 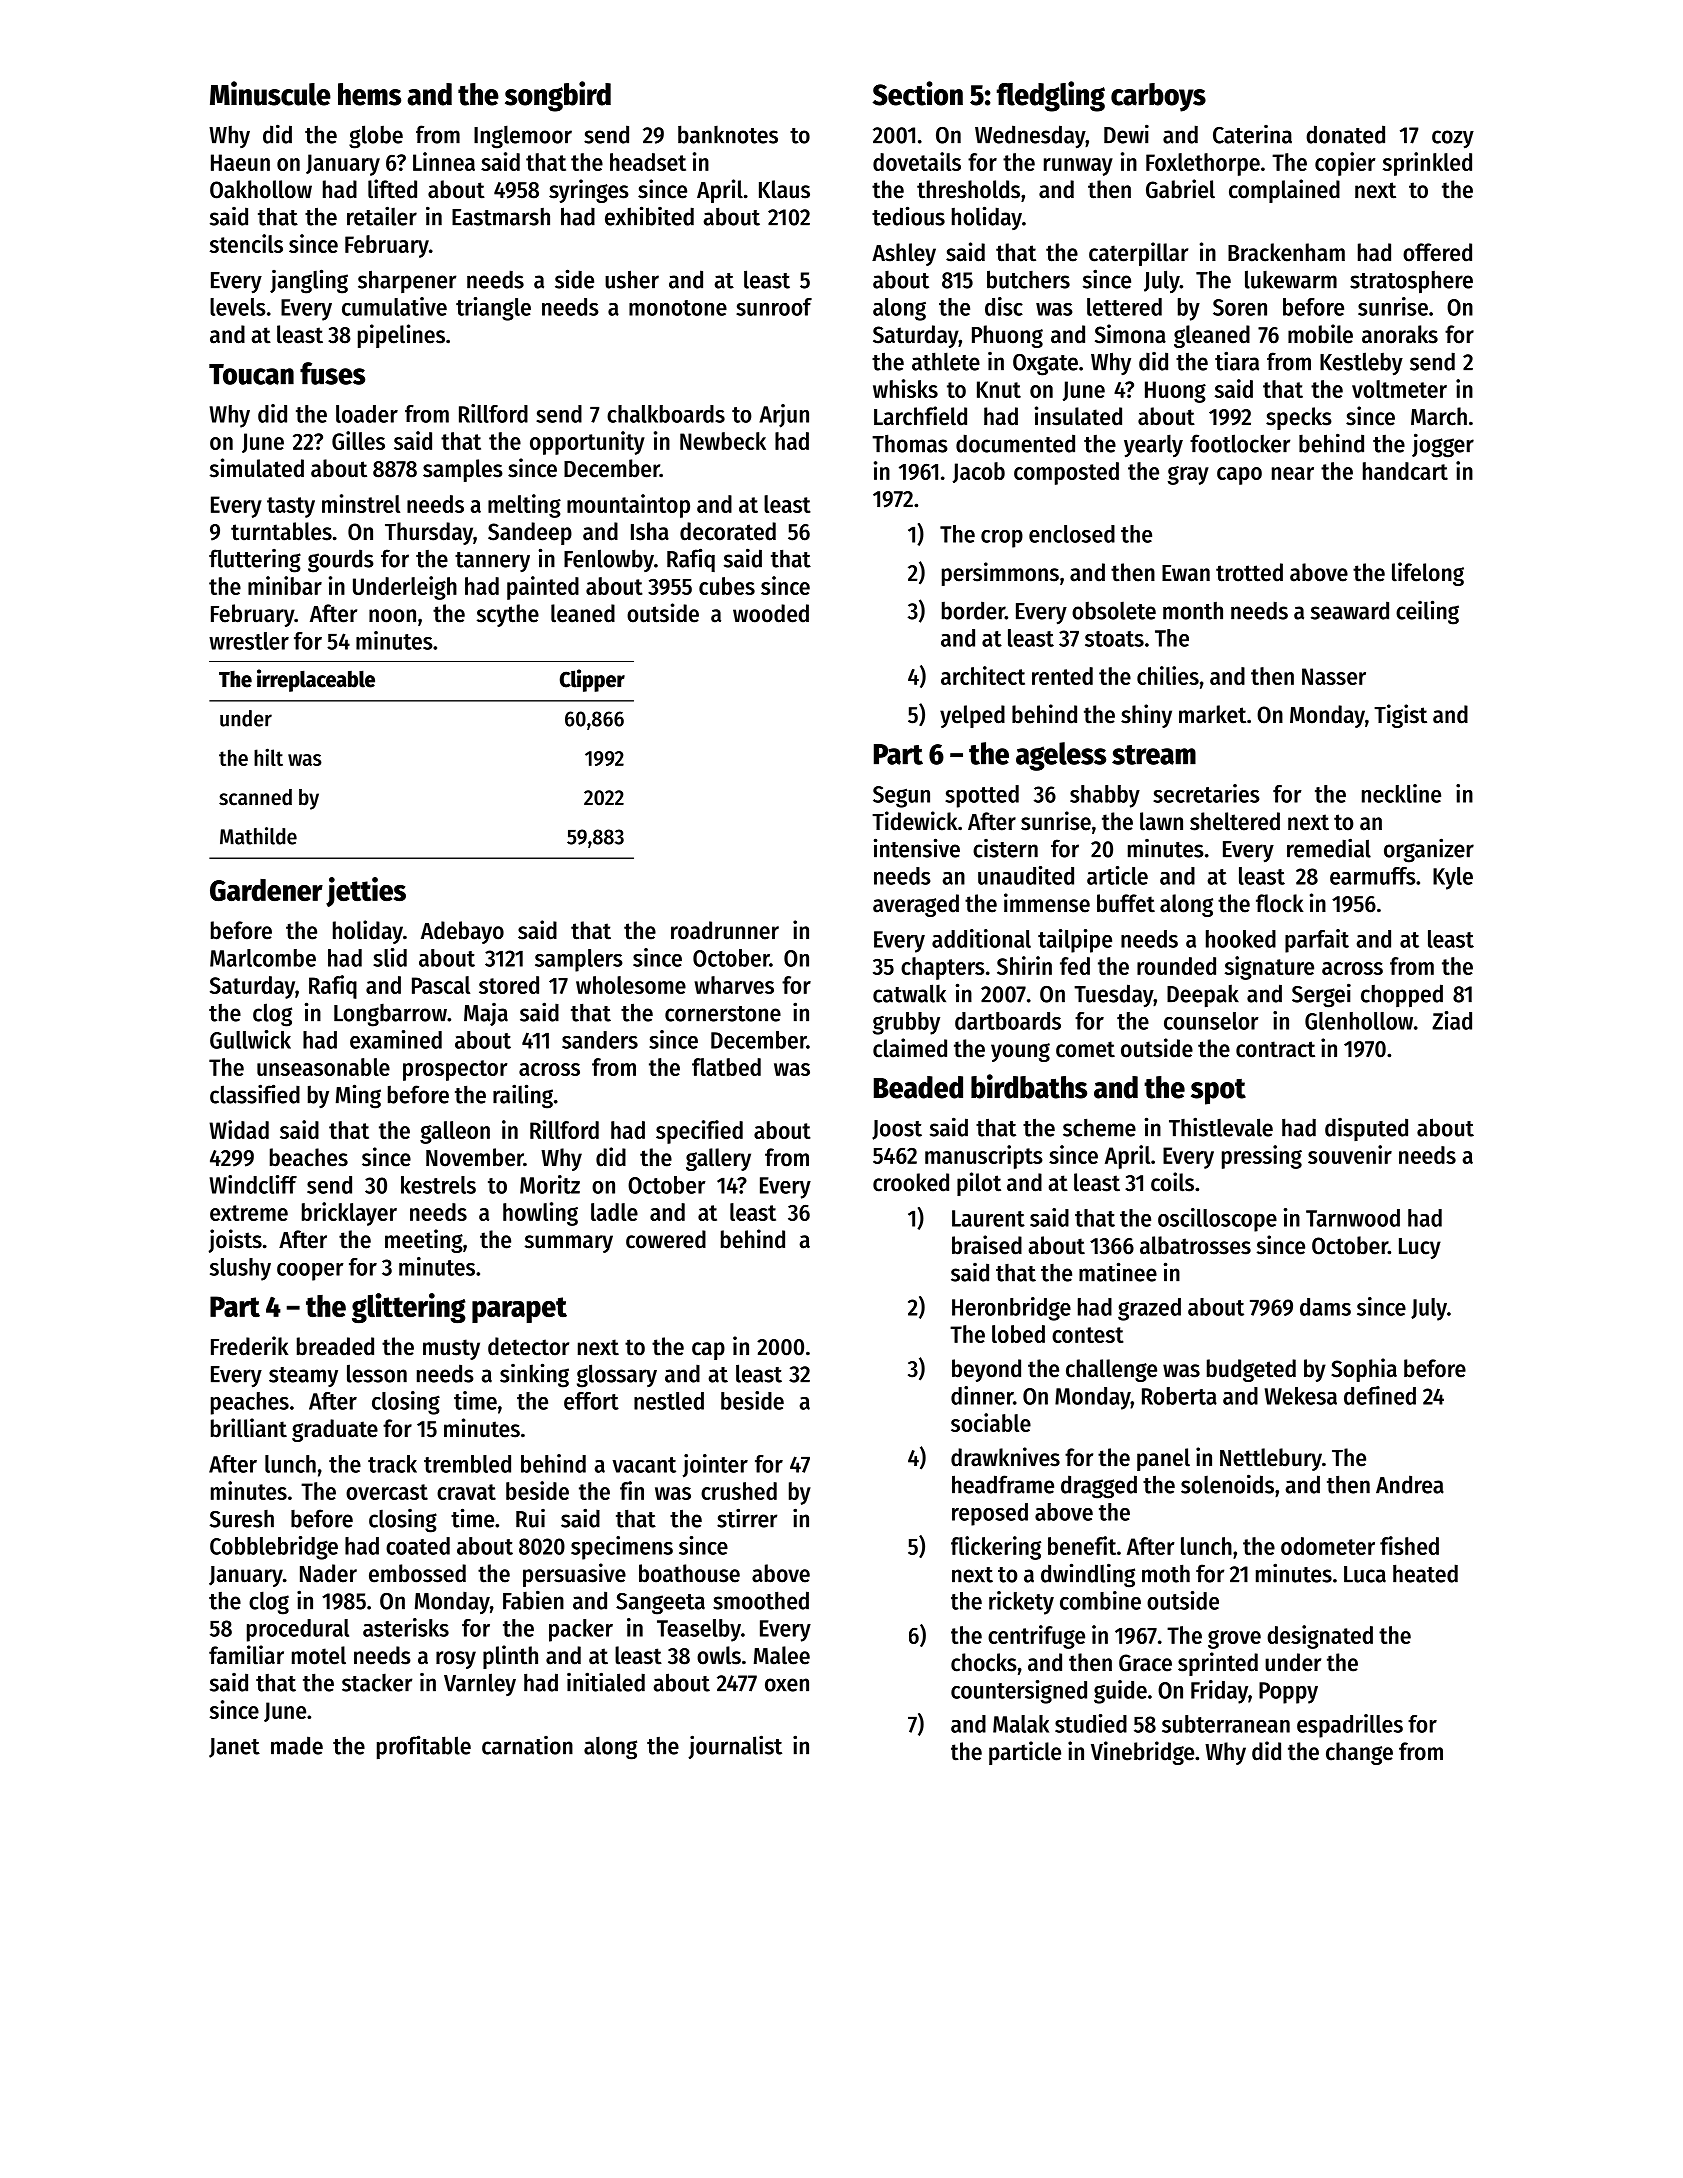 What do you see at coordinates (918, 93) in the screenshot?
I see `Section` at bounding box center [918, 93].
